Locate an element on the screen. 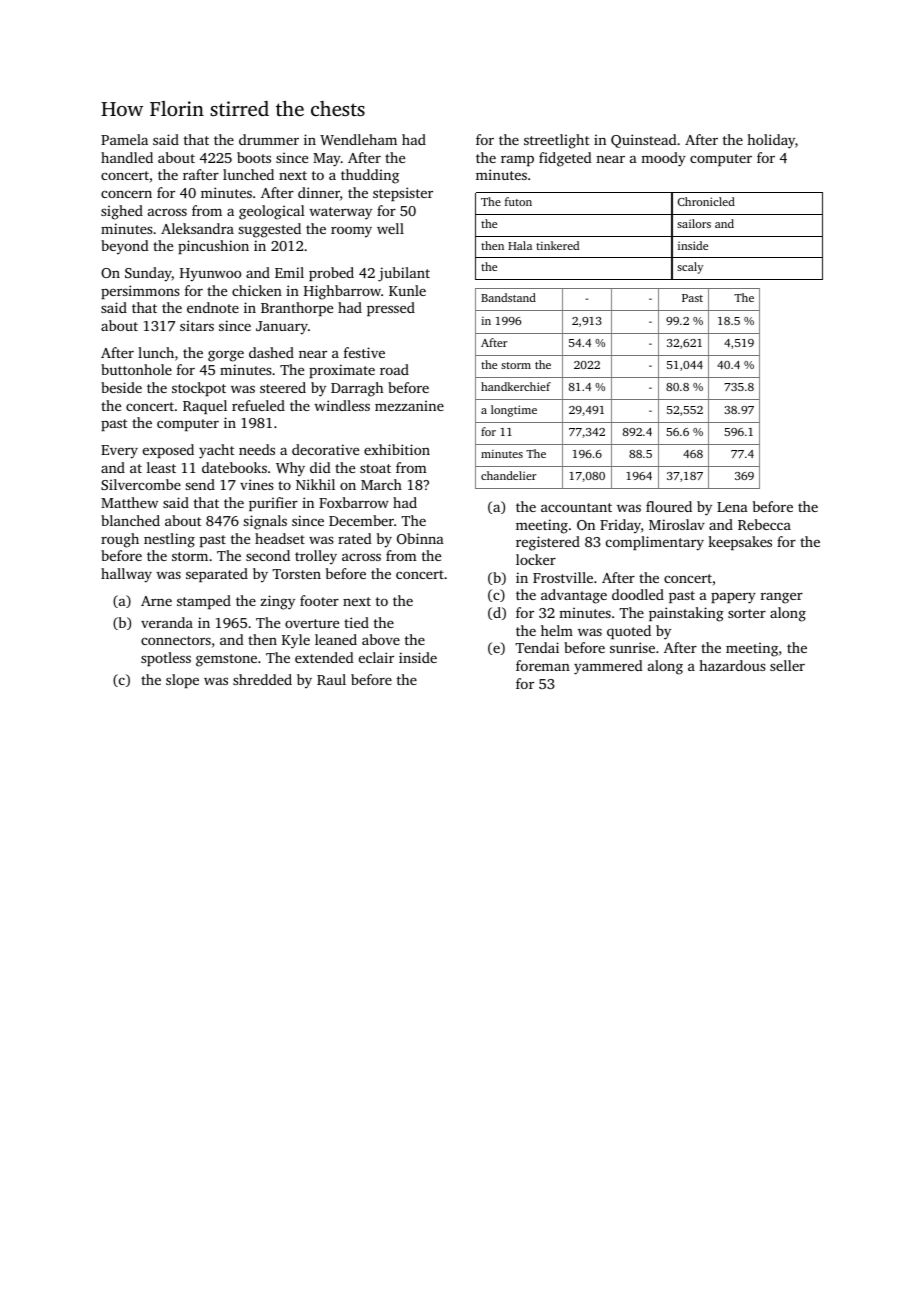  holiday is located at coordinates (771, 141).
